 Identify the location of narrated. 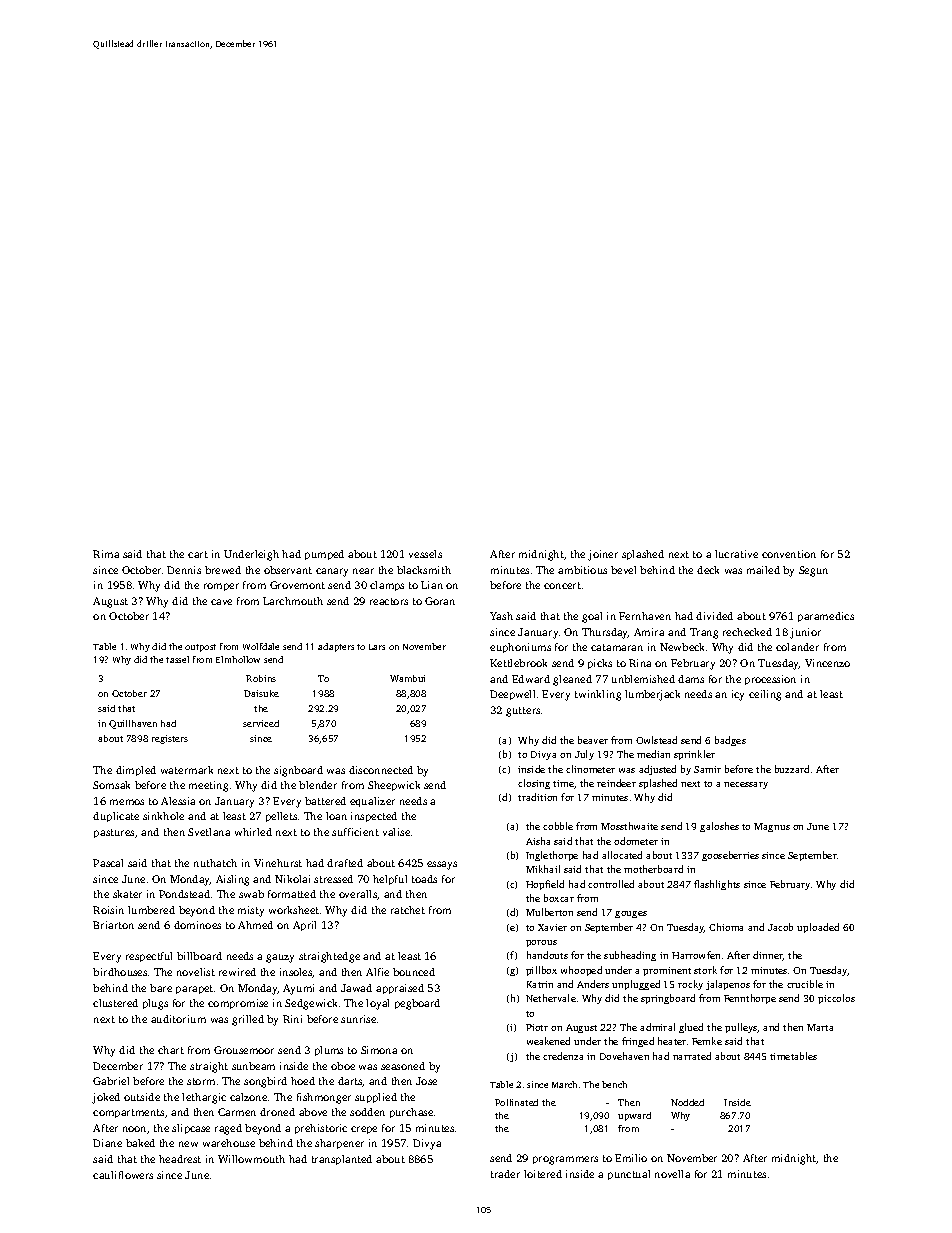
(692, 1056).
